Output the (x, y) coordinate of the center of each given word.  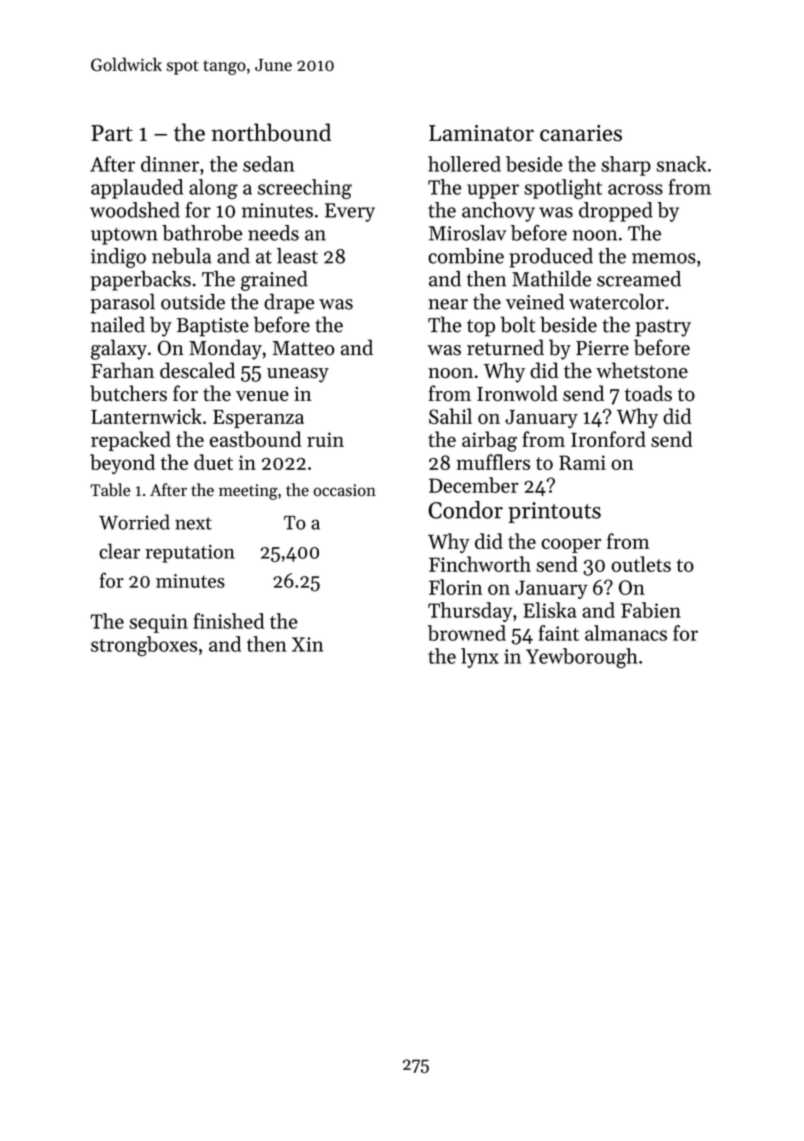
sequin (158, 623)
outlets (641, 564)
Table (110, 490)
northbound (271, 132)
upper (493, 191)
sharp (626, 166)
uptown (124, 236)
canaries (581, 133)
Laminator (481, 133)
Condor (465, 510)
